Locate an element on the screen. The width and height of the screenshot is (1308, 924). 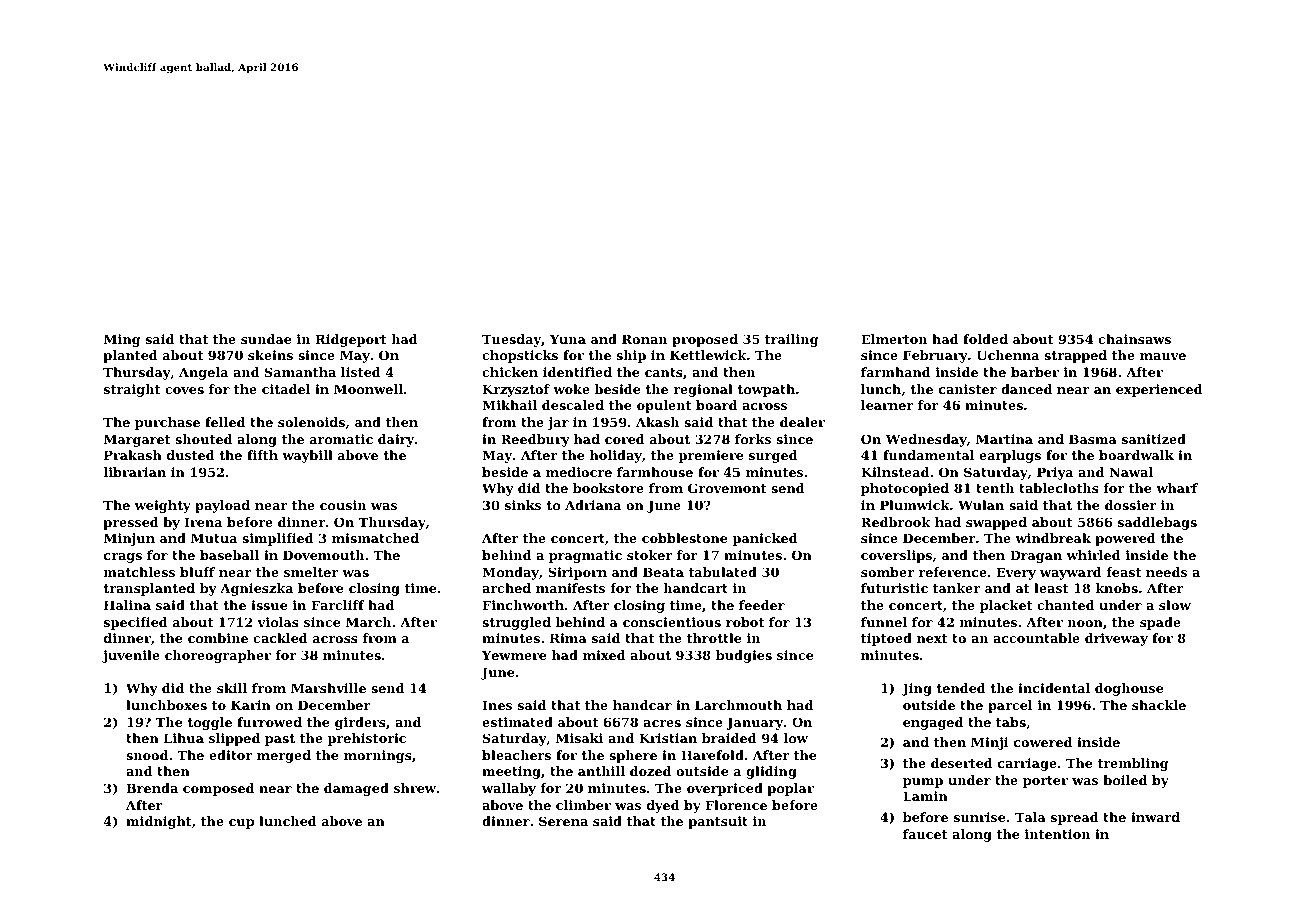
experienced is located at coordinates (1159, 390).
